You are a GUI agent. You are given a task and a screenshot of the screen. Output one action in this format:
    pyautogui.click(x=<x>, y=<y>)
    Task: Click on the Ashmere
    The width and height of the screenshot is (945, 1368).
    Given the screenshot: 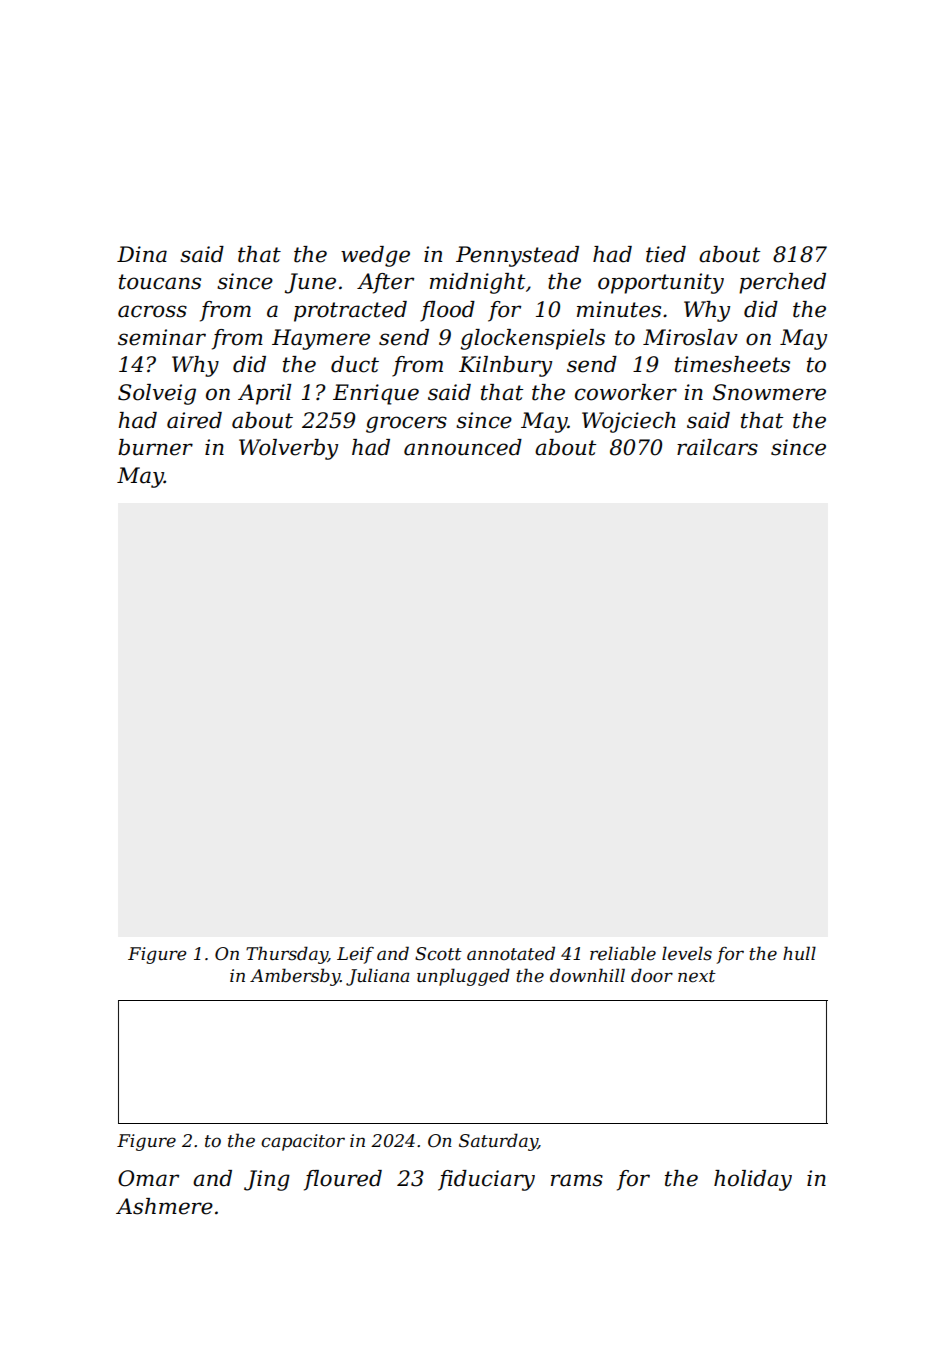 What is the action you would take?
    pyautogui.click(x=164, y=1206)
